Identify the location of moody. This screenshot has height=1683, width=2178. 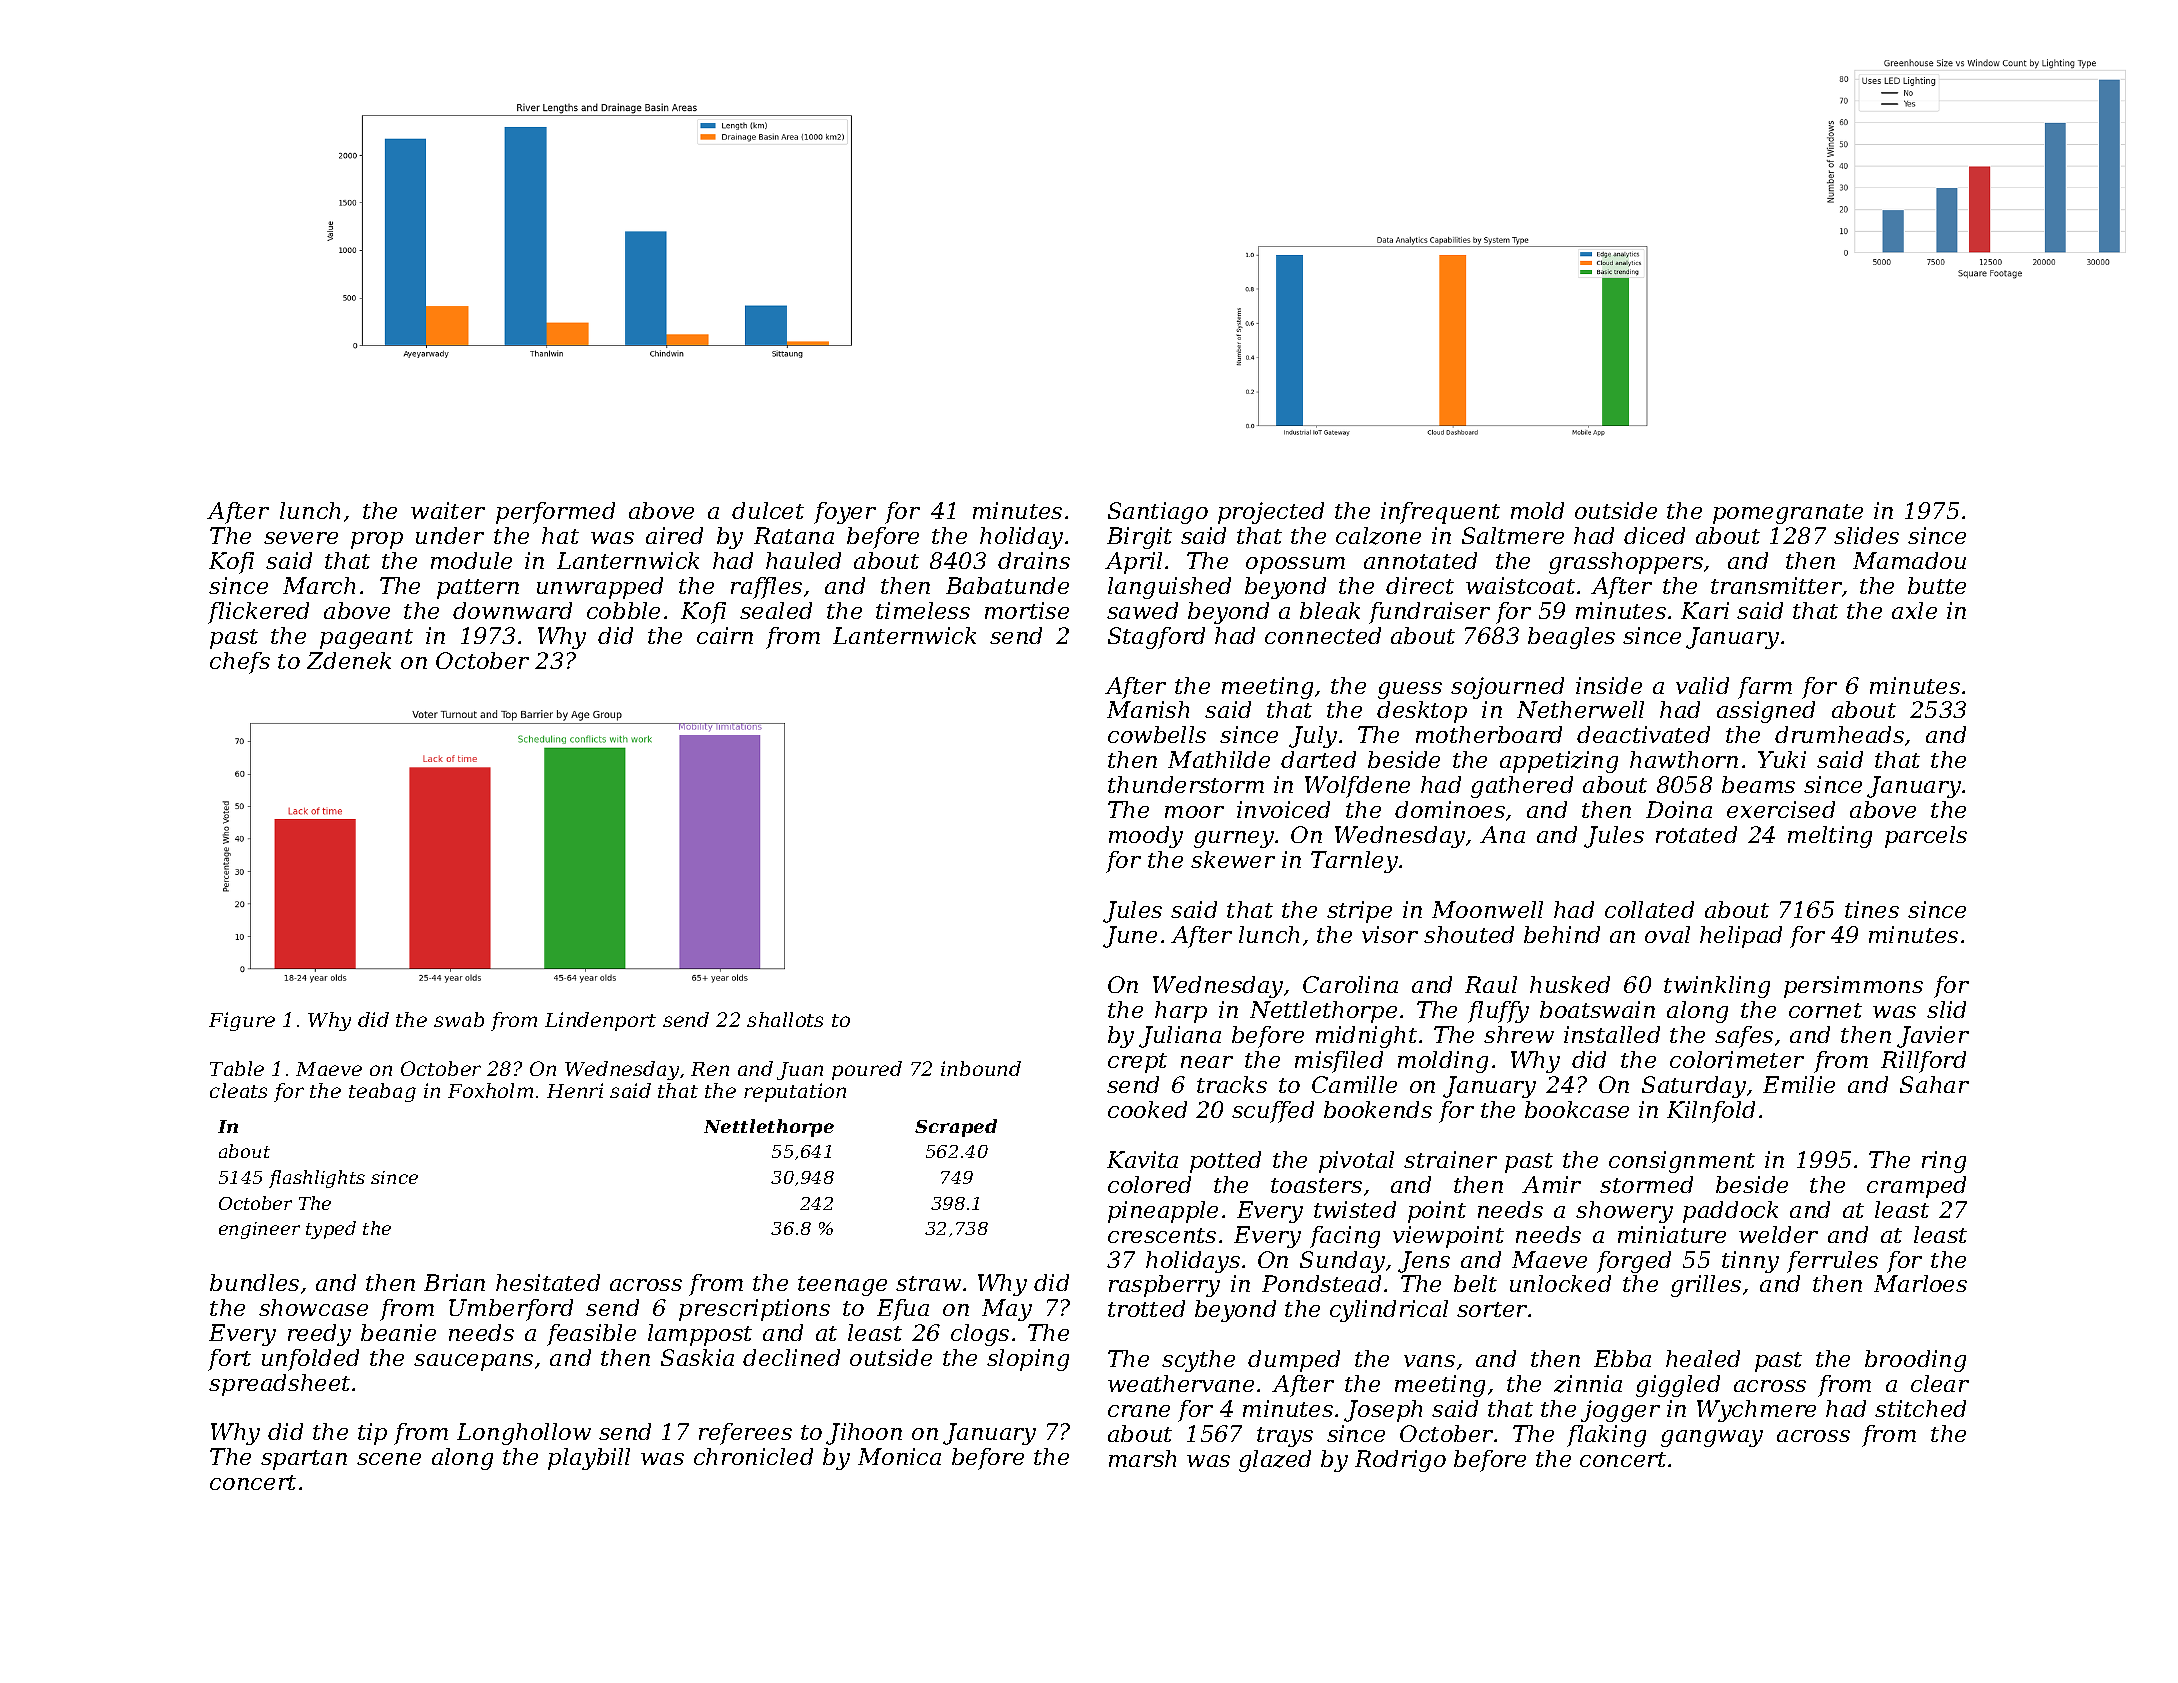
(1146, 837).
